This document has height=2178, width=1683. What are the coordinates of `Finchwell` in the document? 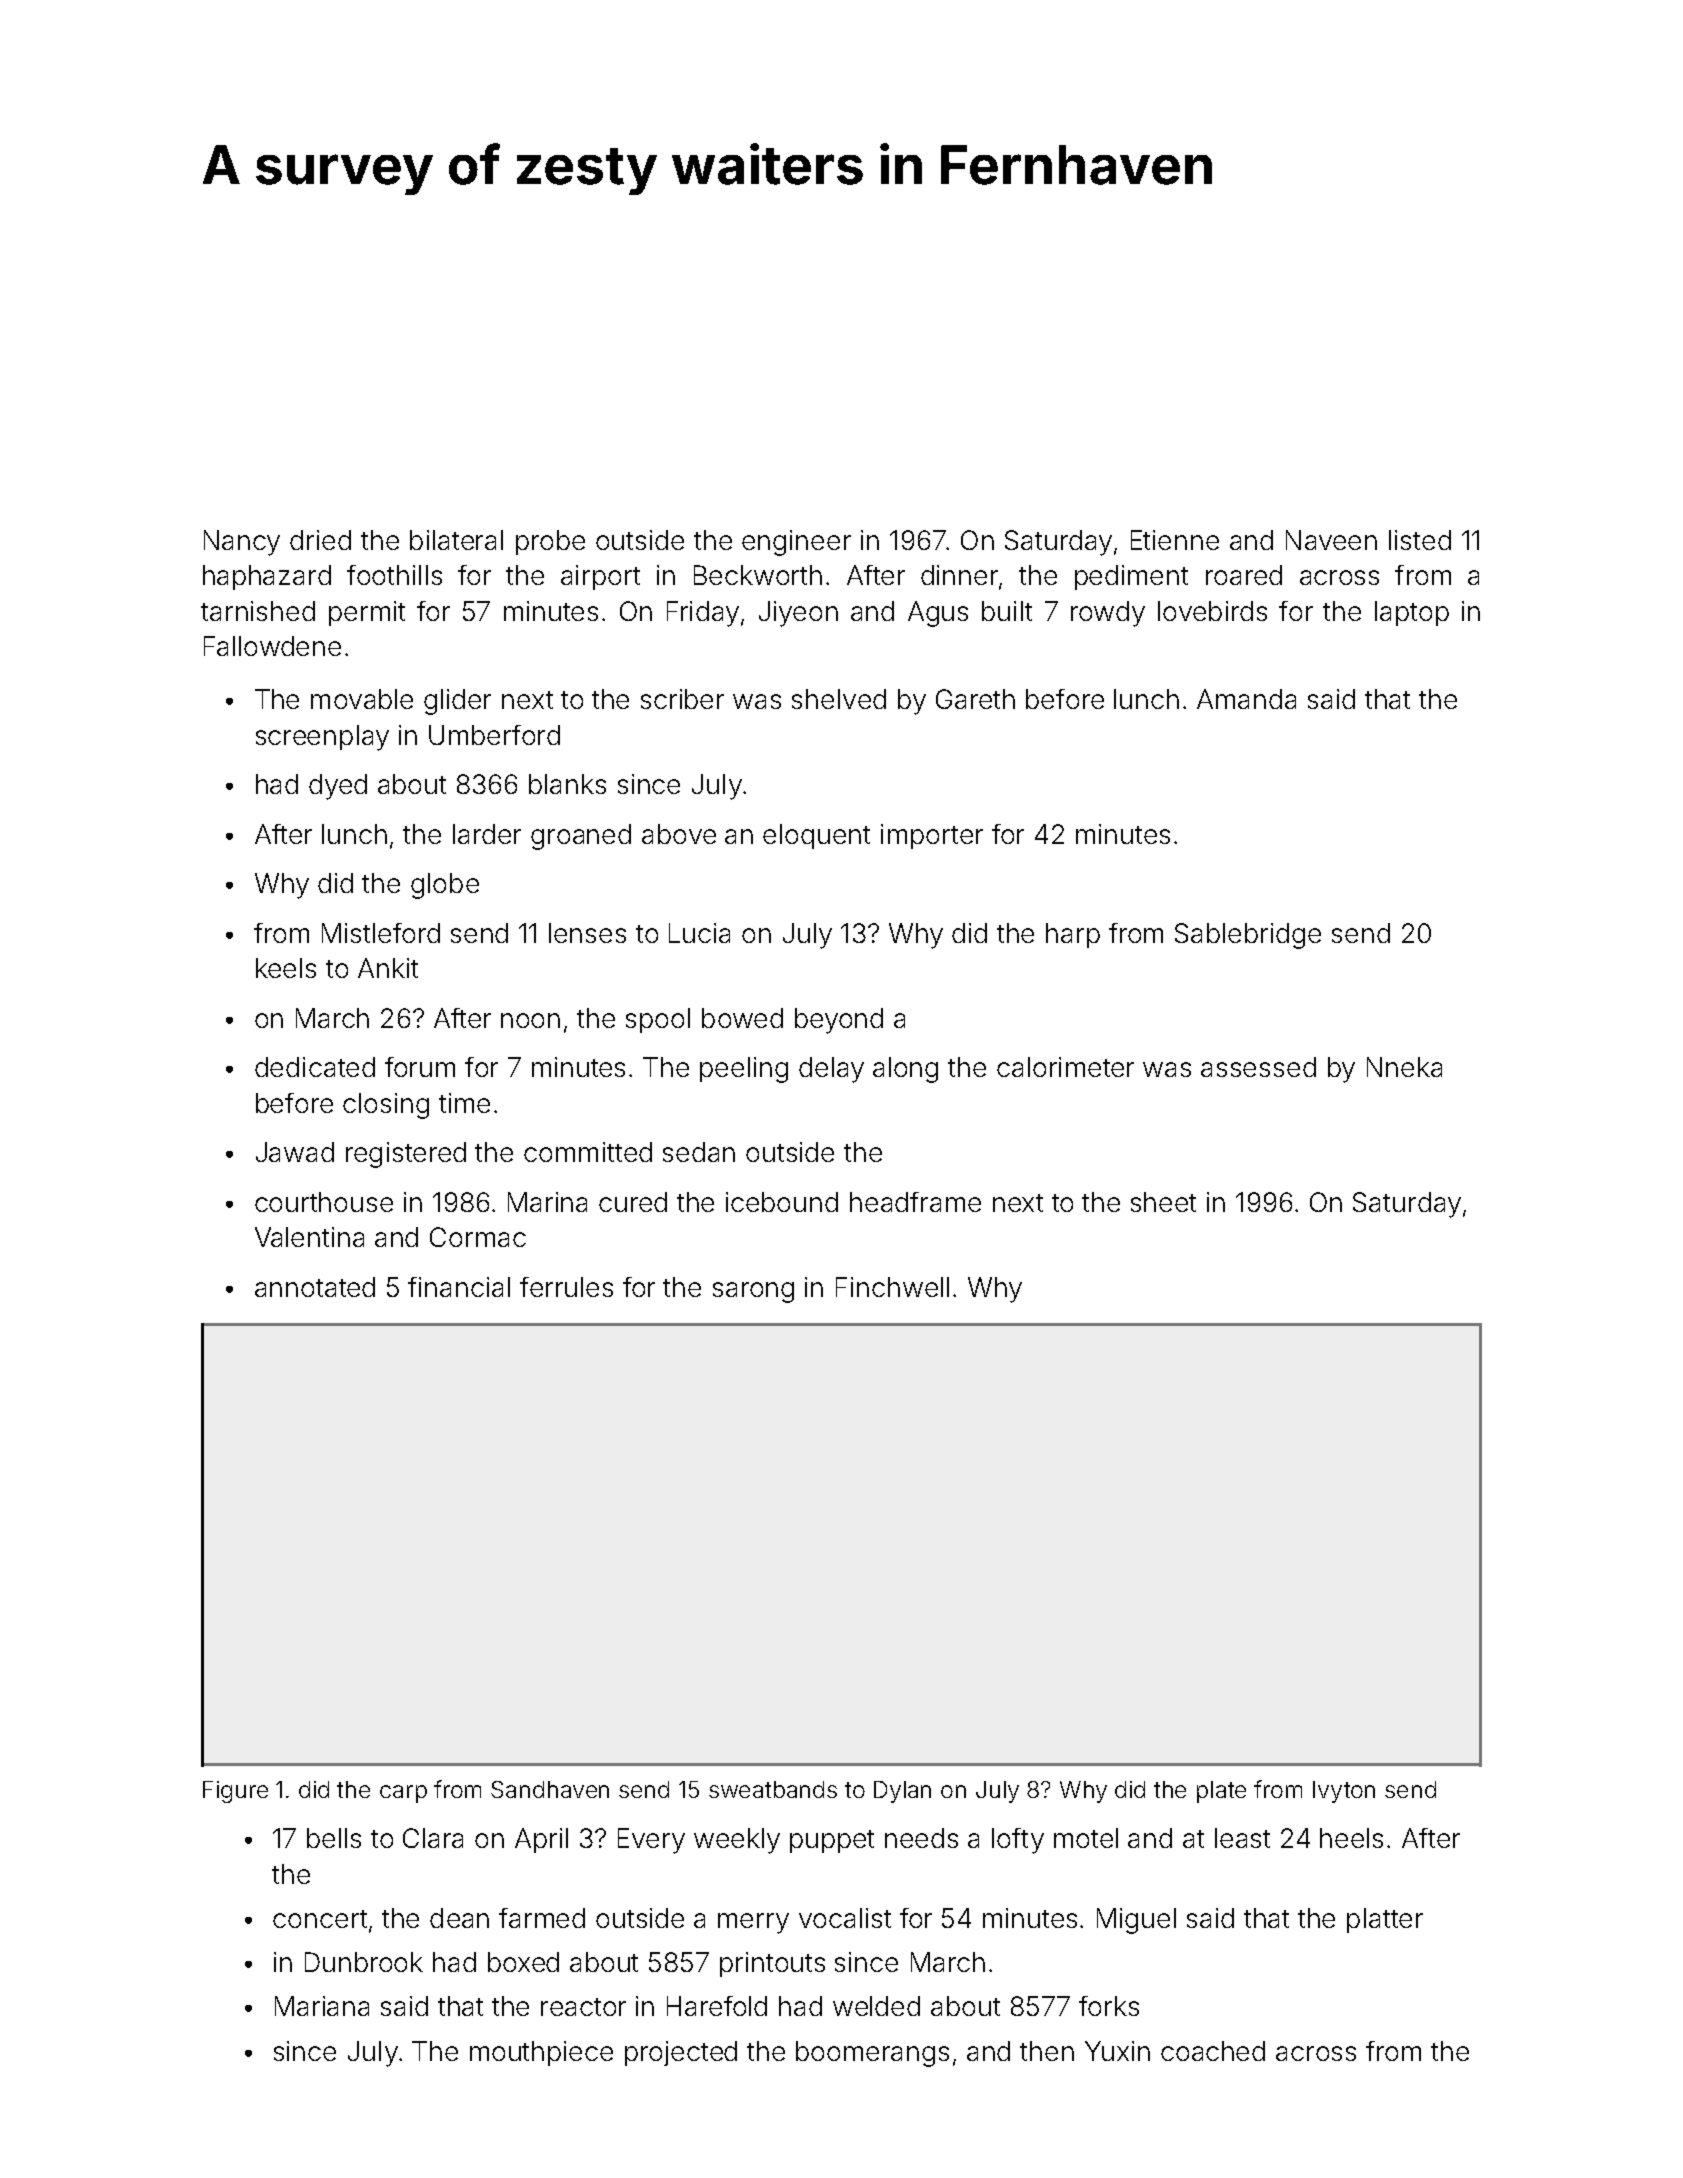 It's located at (892, 1287).
